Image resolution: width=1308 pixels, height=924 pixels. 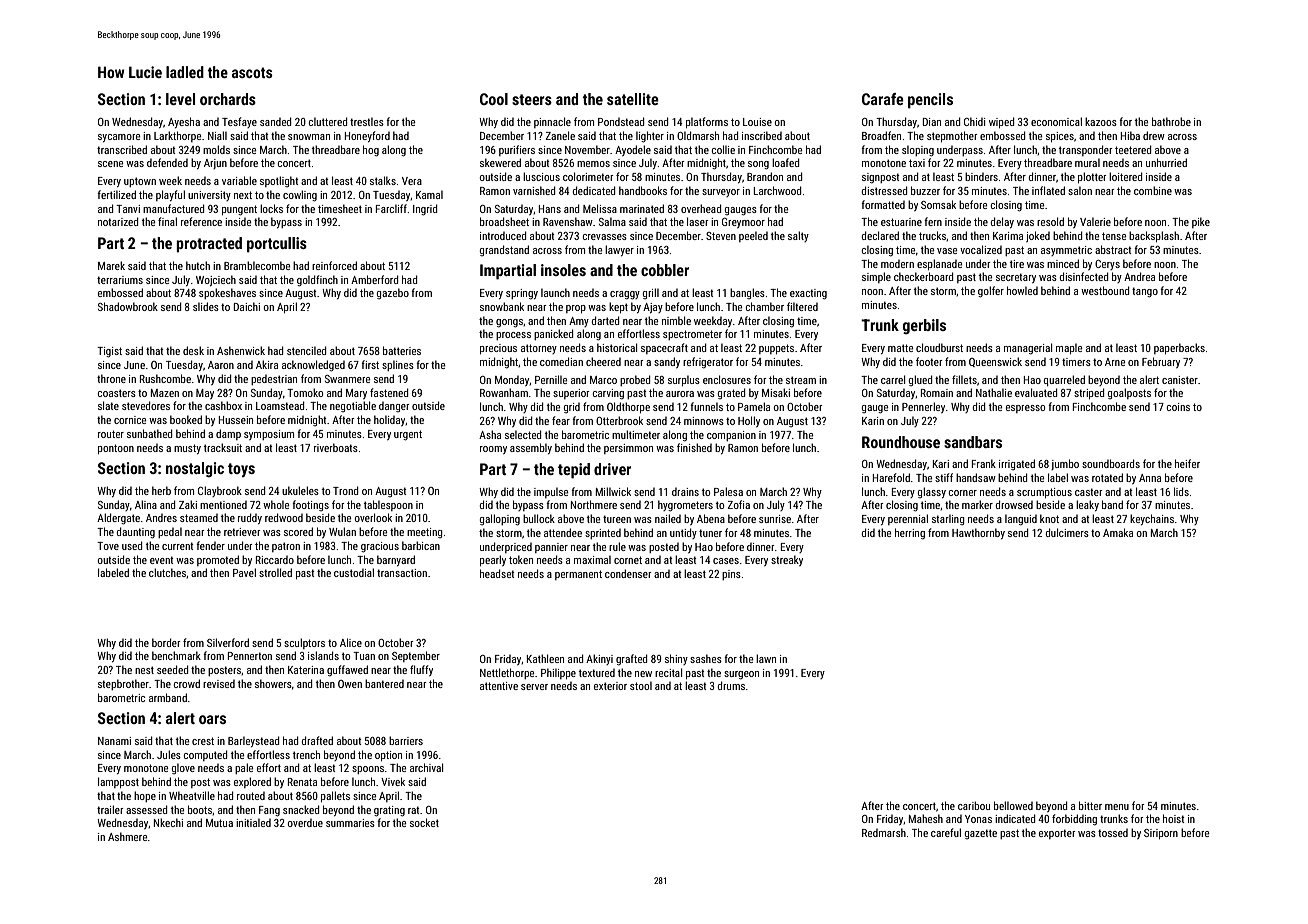 What do you see at coordinates (1179, 348) in the page?
I see `paperbacks` at bounding box center [1179, 348].
